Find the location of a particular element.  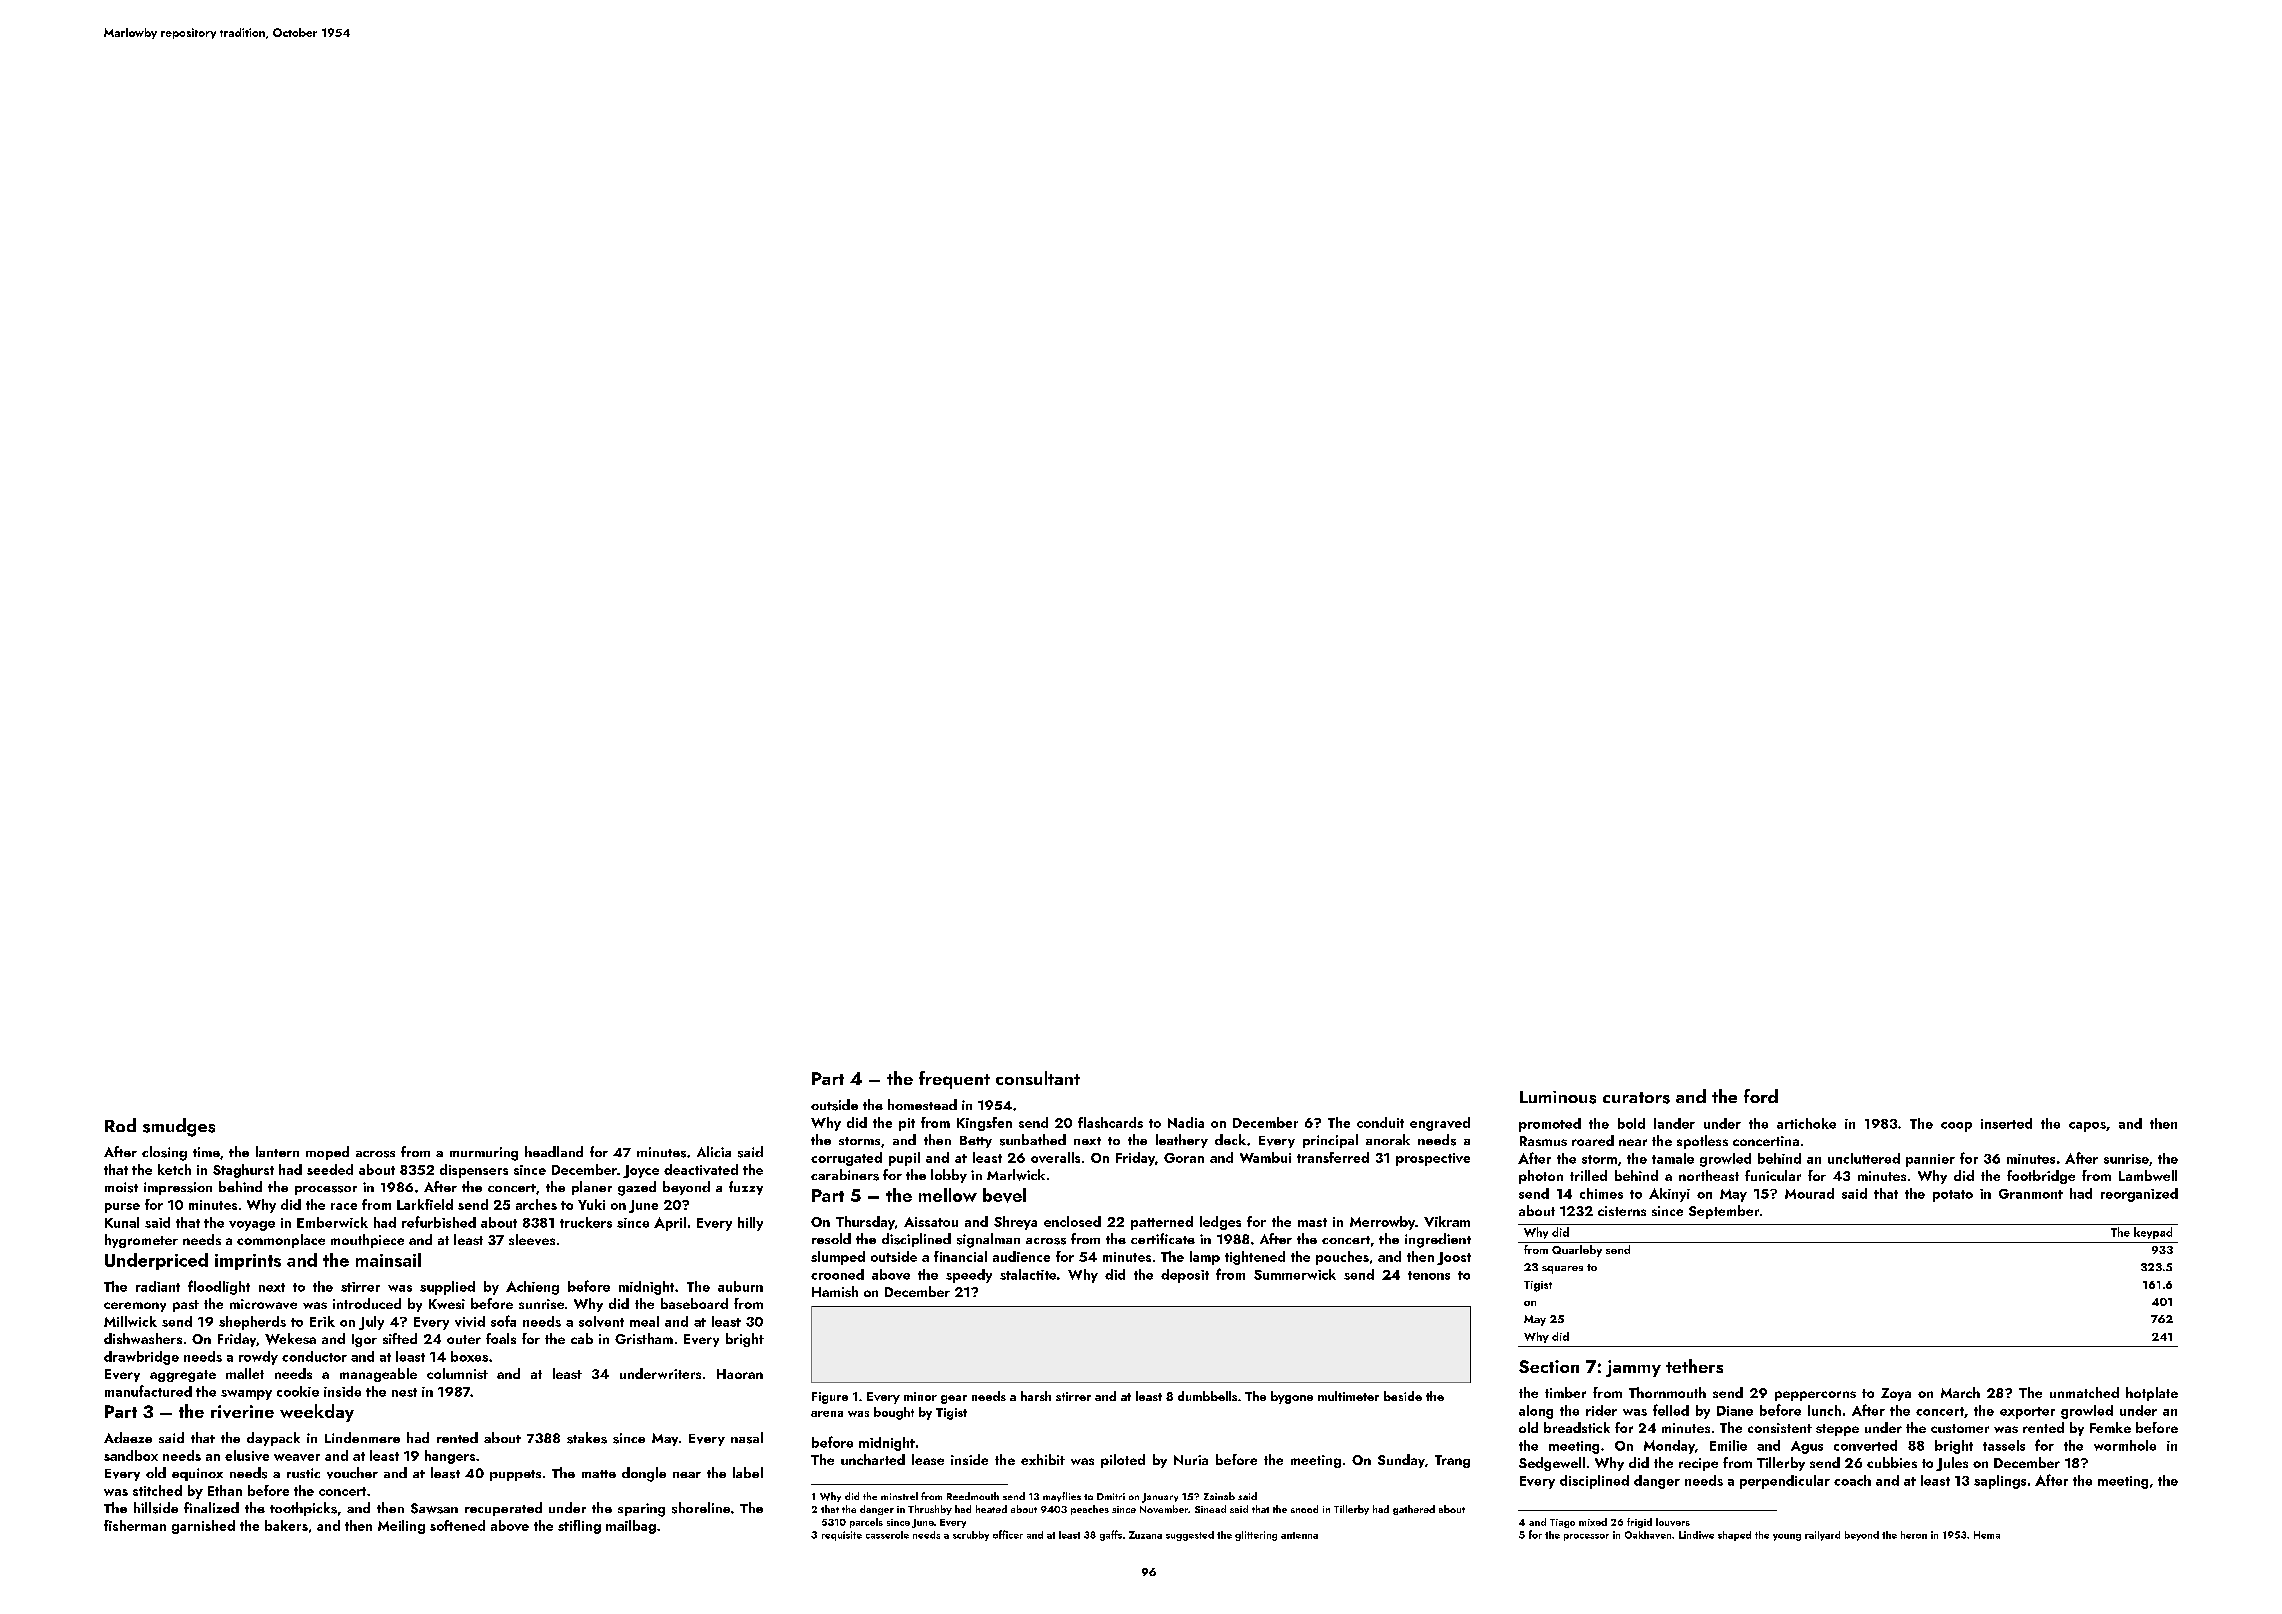

consultant is located at coordinates (1038, 1078).
